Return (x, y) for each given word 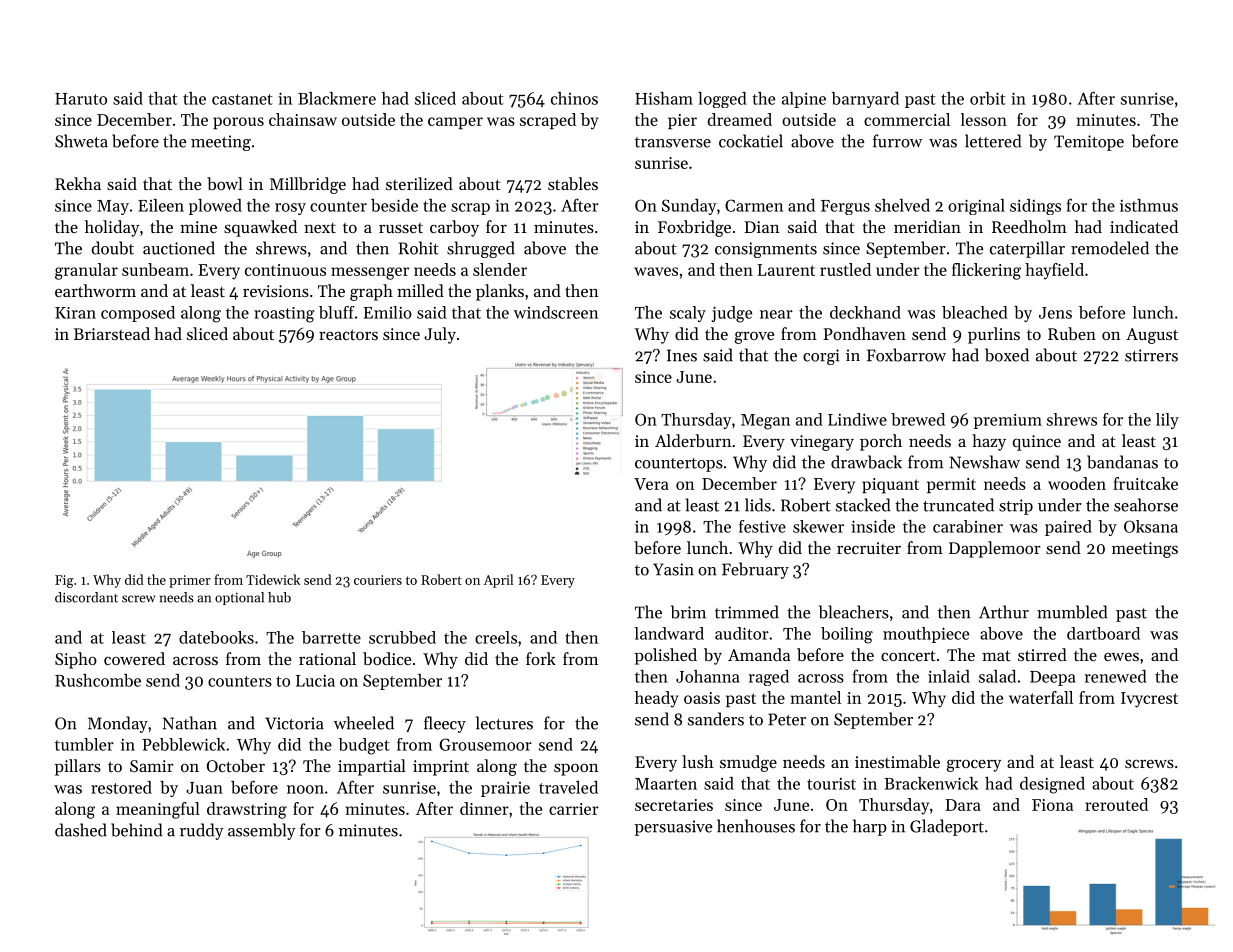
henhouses (756, 826)
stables (573, 183)
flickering (986, 271)
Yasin (673, 569)
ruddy (202, 831)
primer (189, 581)
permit (951, 485)
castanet (242, 99)
